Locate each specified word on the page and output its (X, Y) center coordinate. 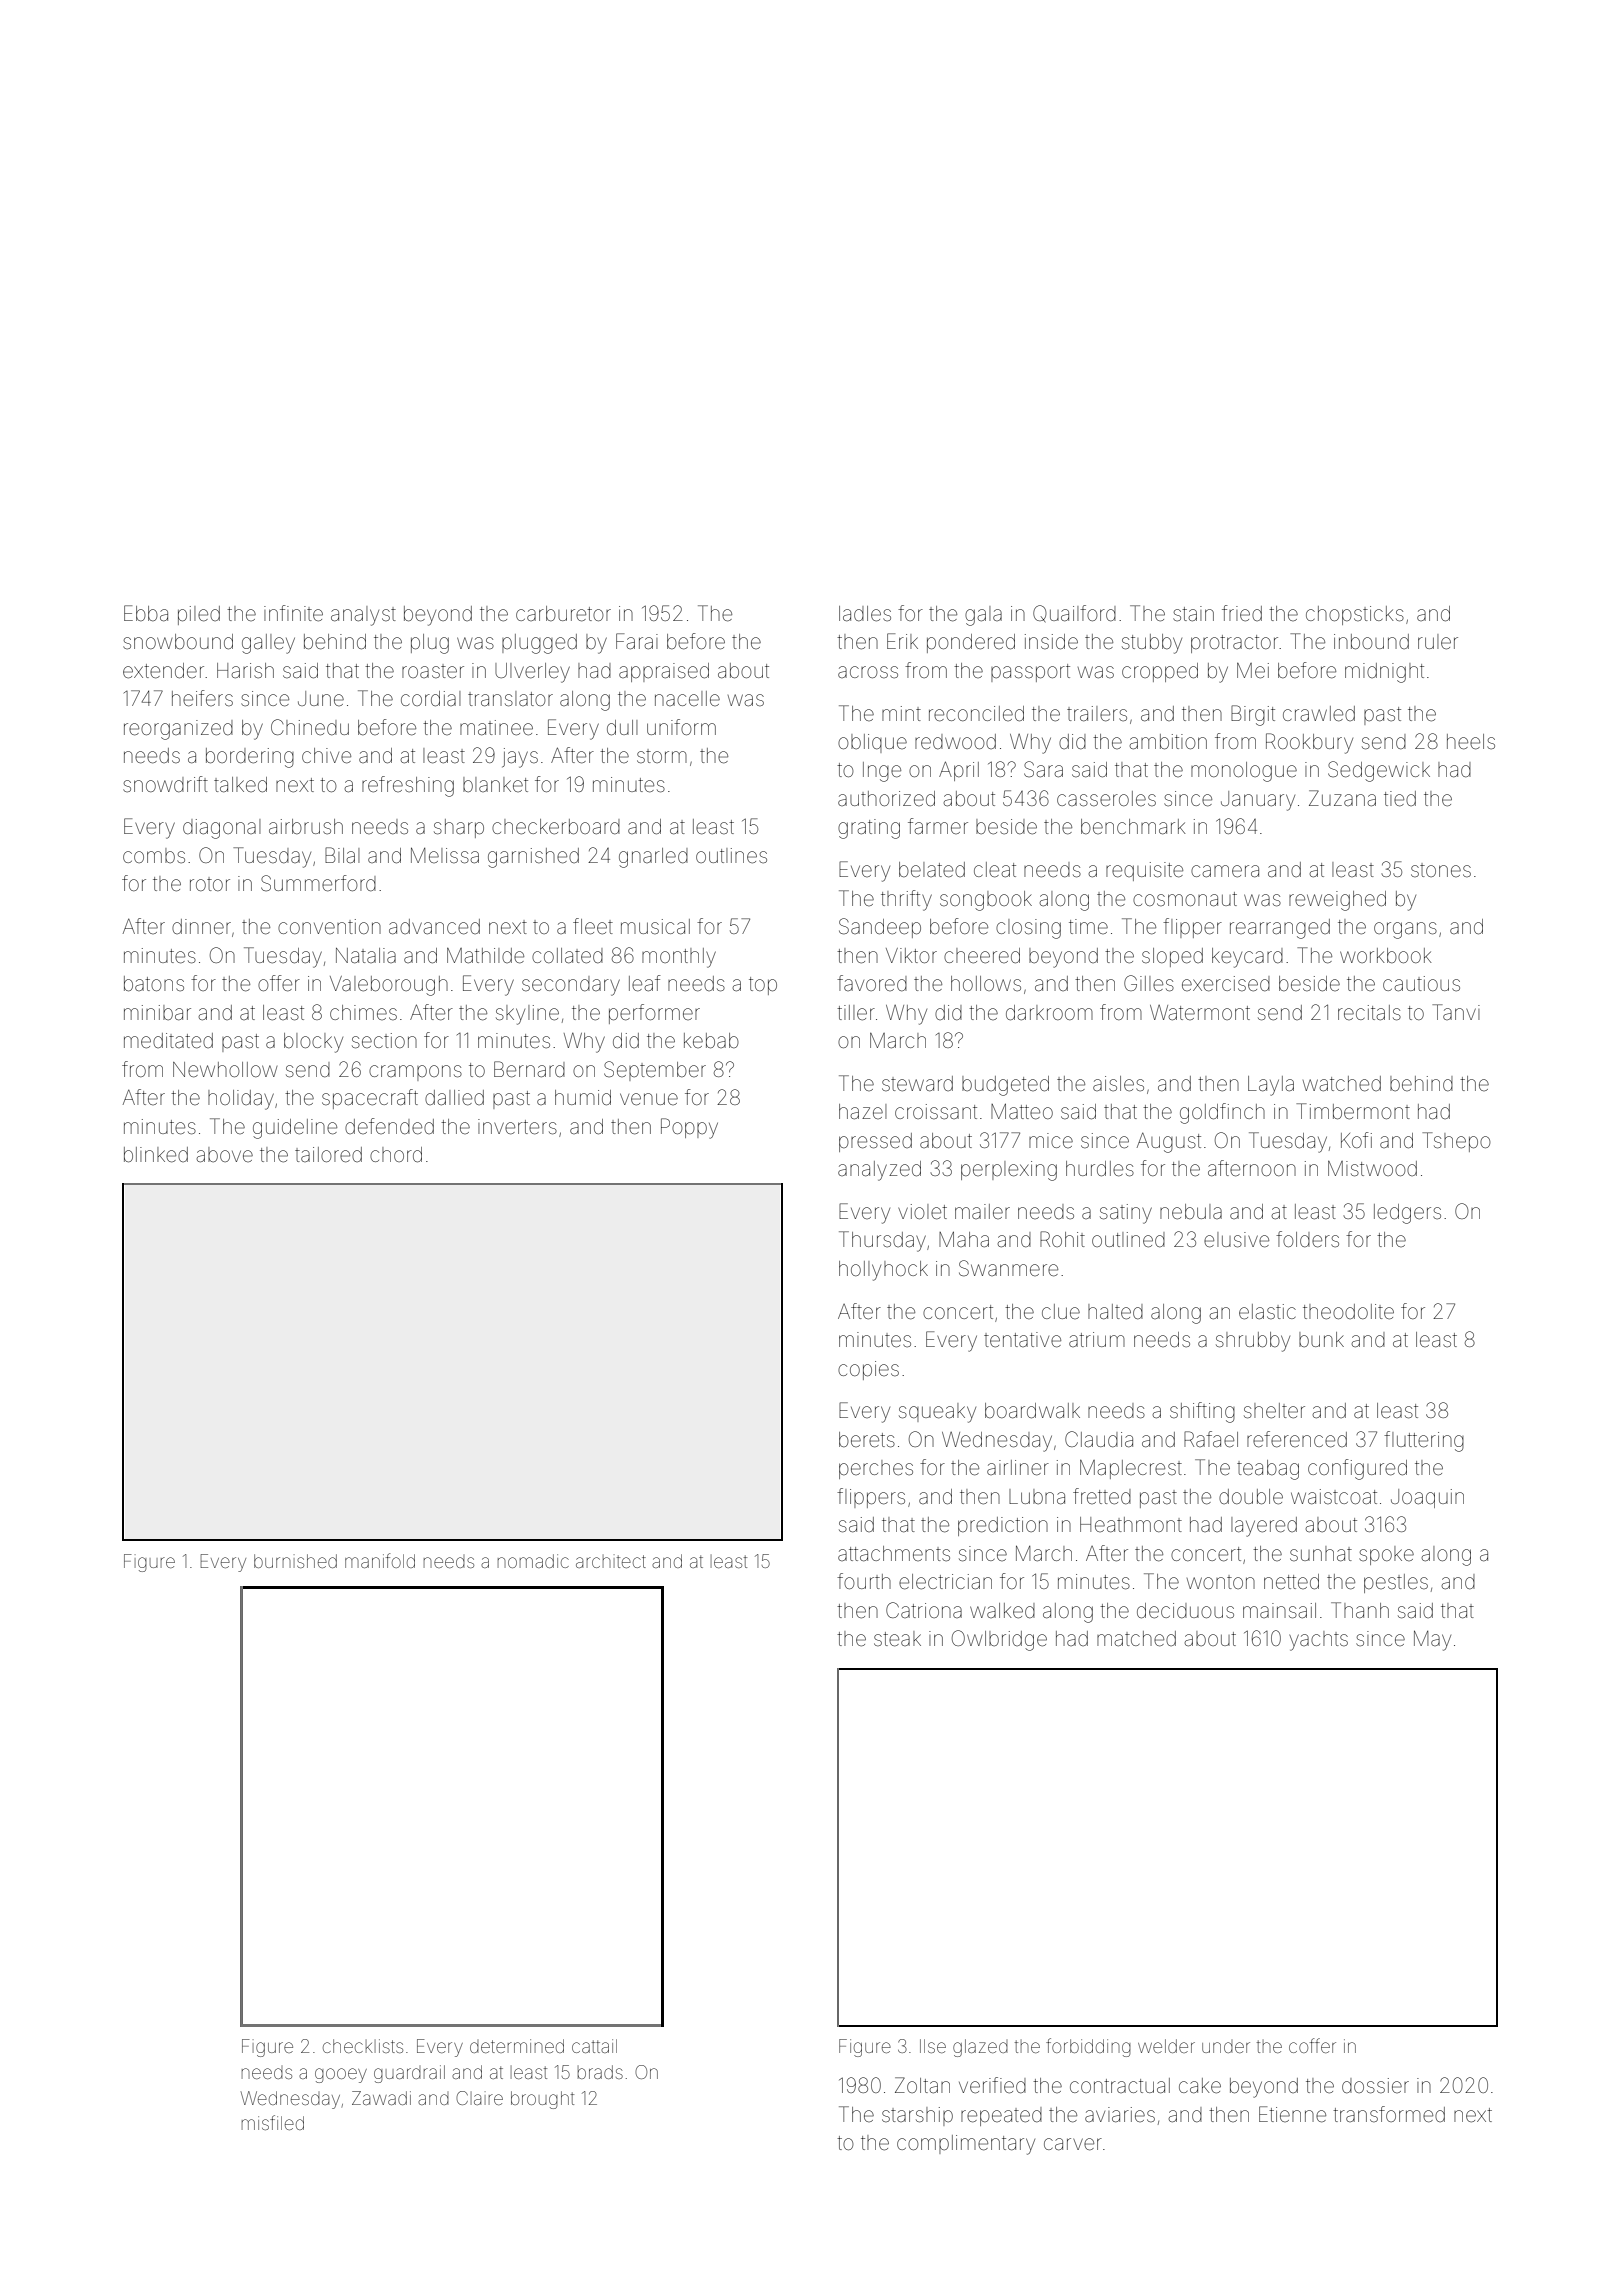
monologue (1244, 772)
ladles (865, 613)
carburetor (563, 614)
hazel (863, 1111)
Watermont (1200, 1012)
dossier (1375, 2085)
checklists (363, 2046)
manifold (380, 1560)
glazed (980, 2048)
